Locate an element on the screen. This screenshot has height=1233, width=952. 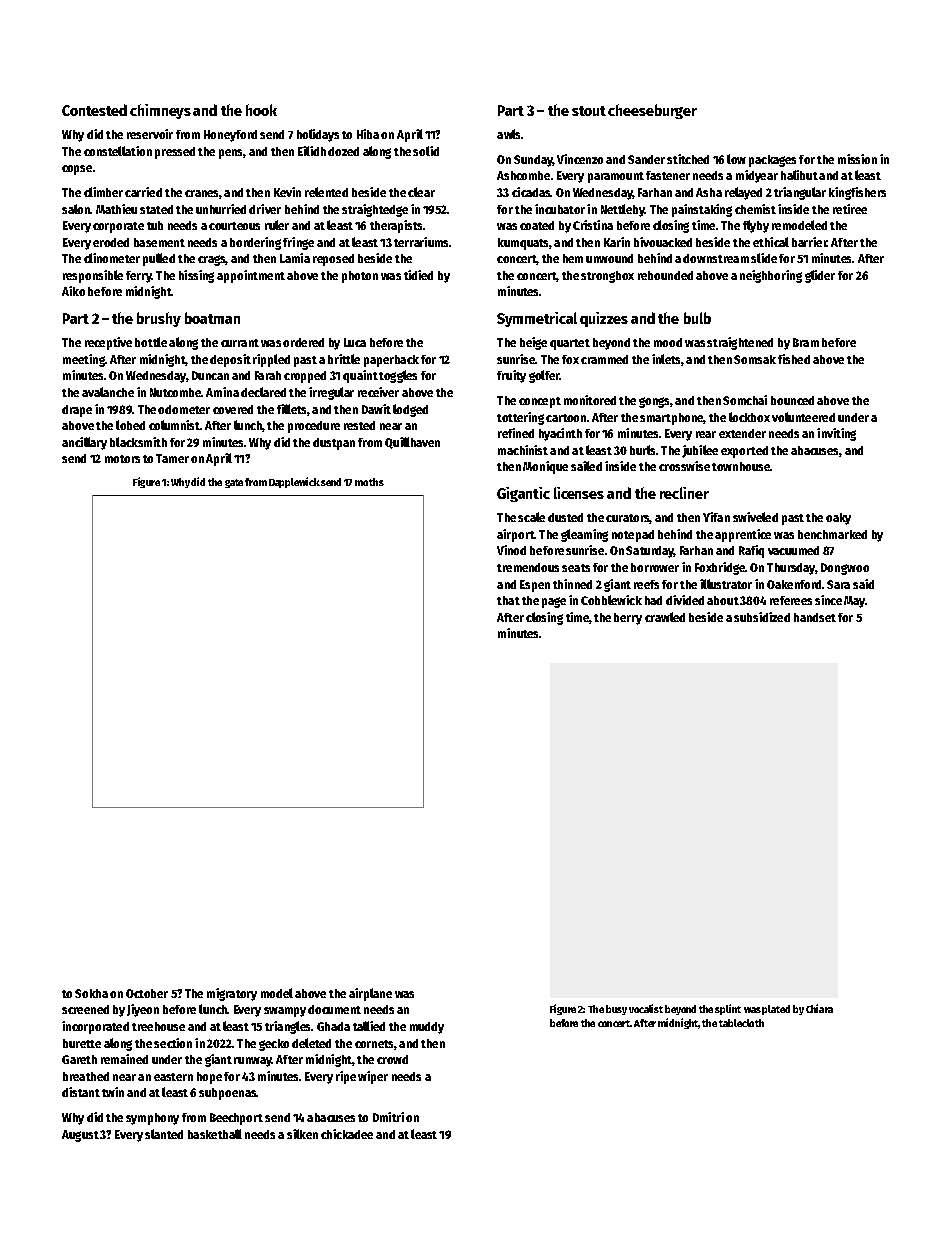
hook is located at coordinates (261, 110).
